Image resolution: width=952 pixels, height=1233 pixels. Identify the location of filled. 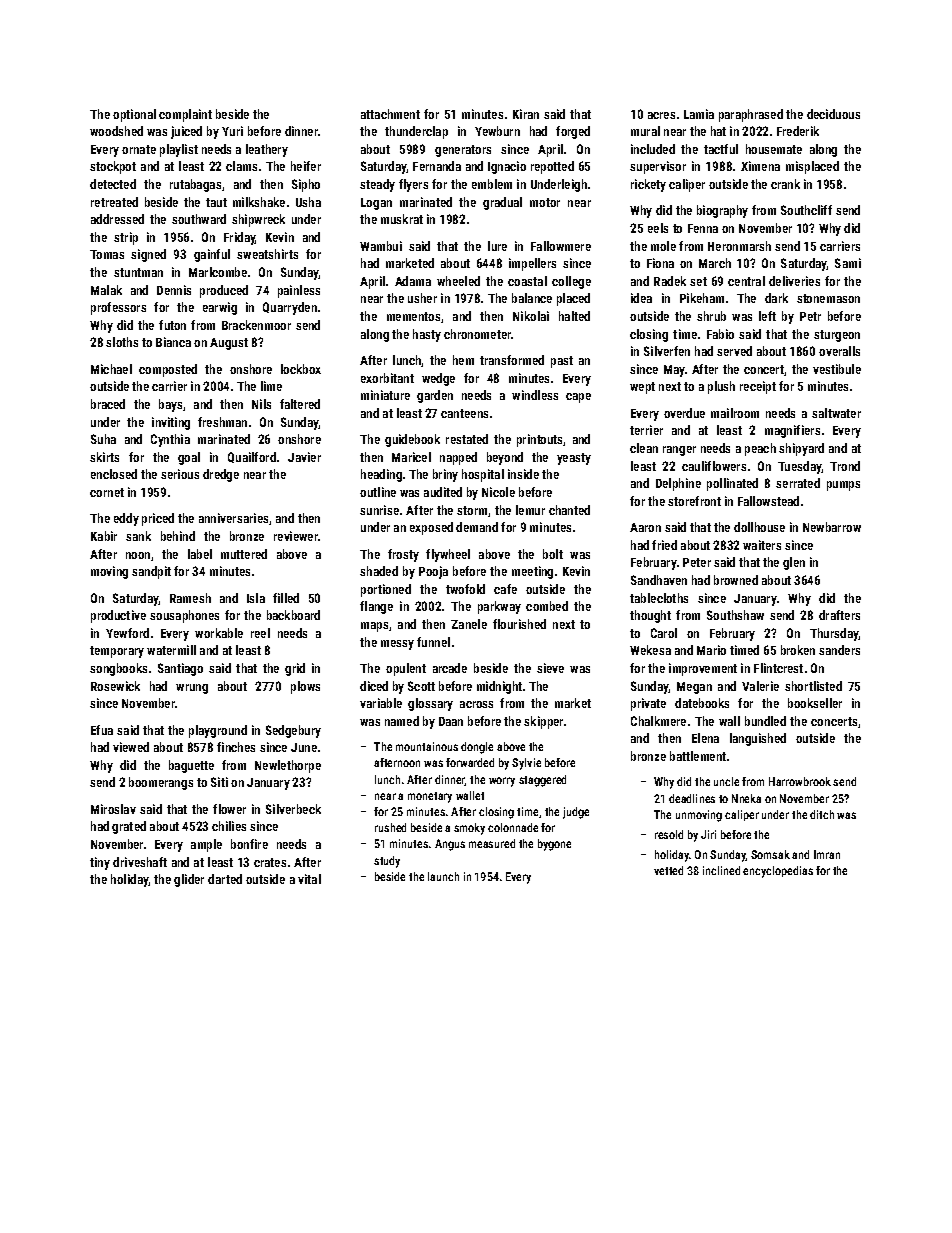
(286, 598).
